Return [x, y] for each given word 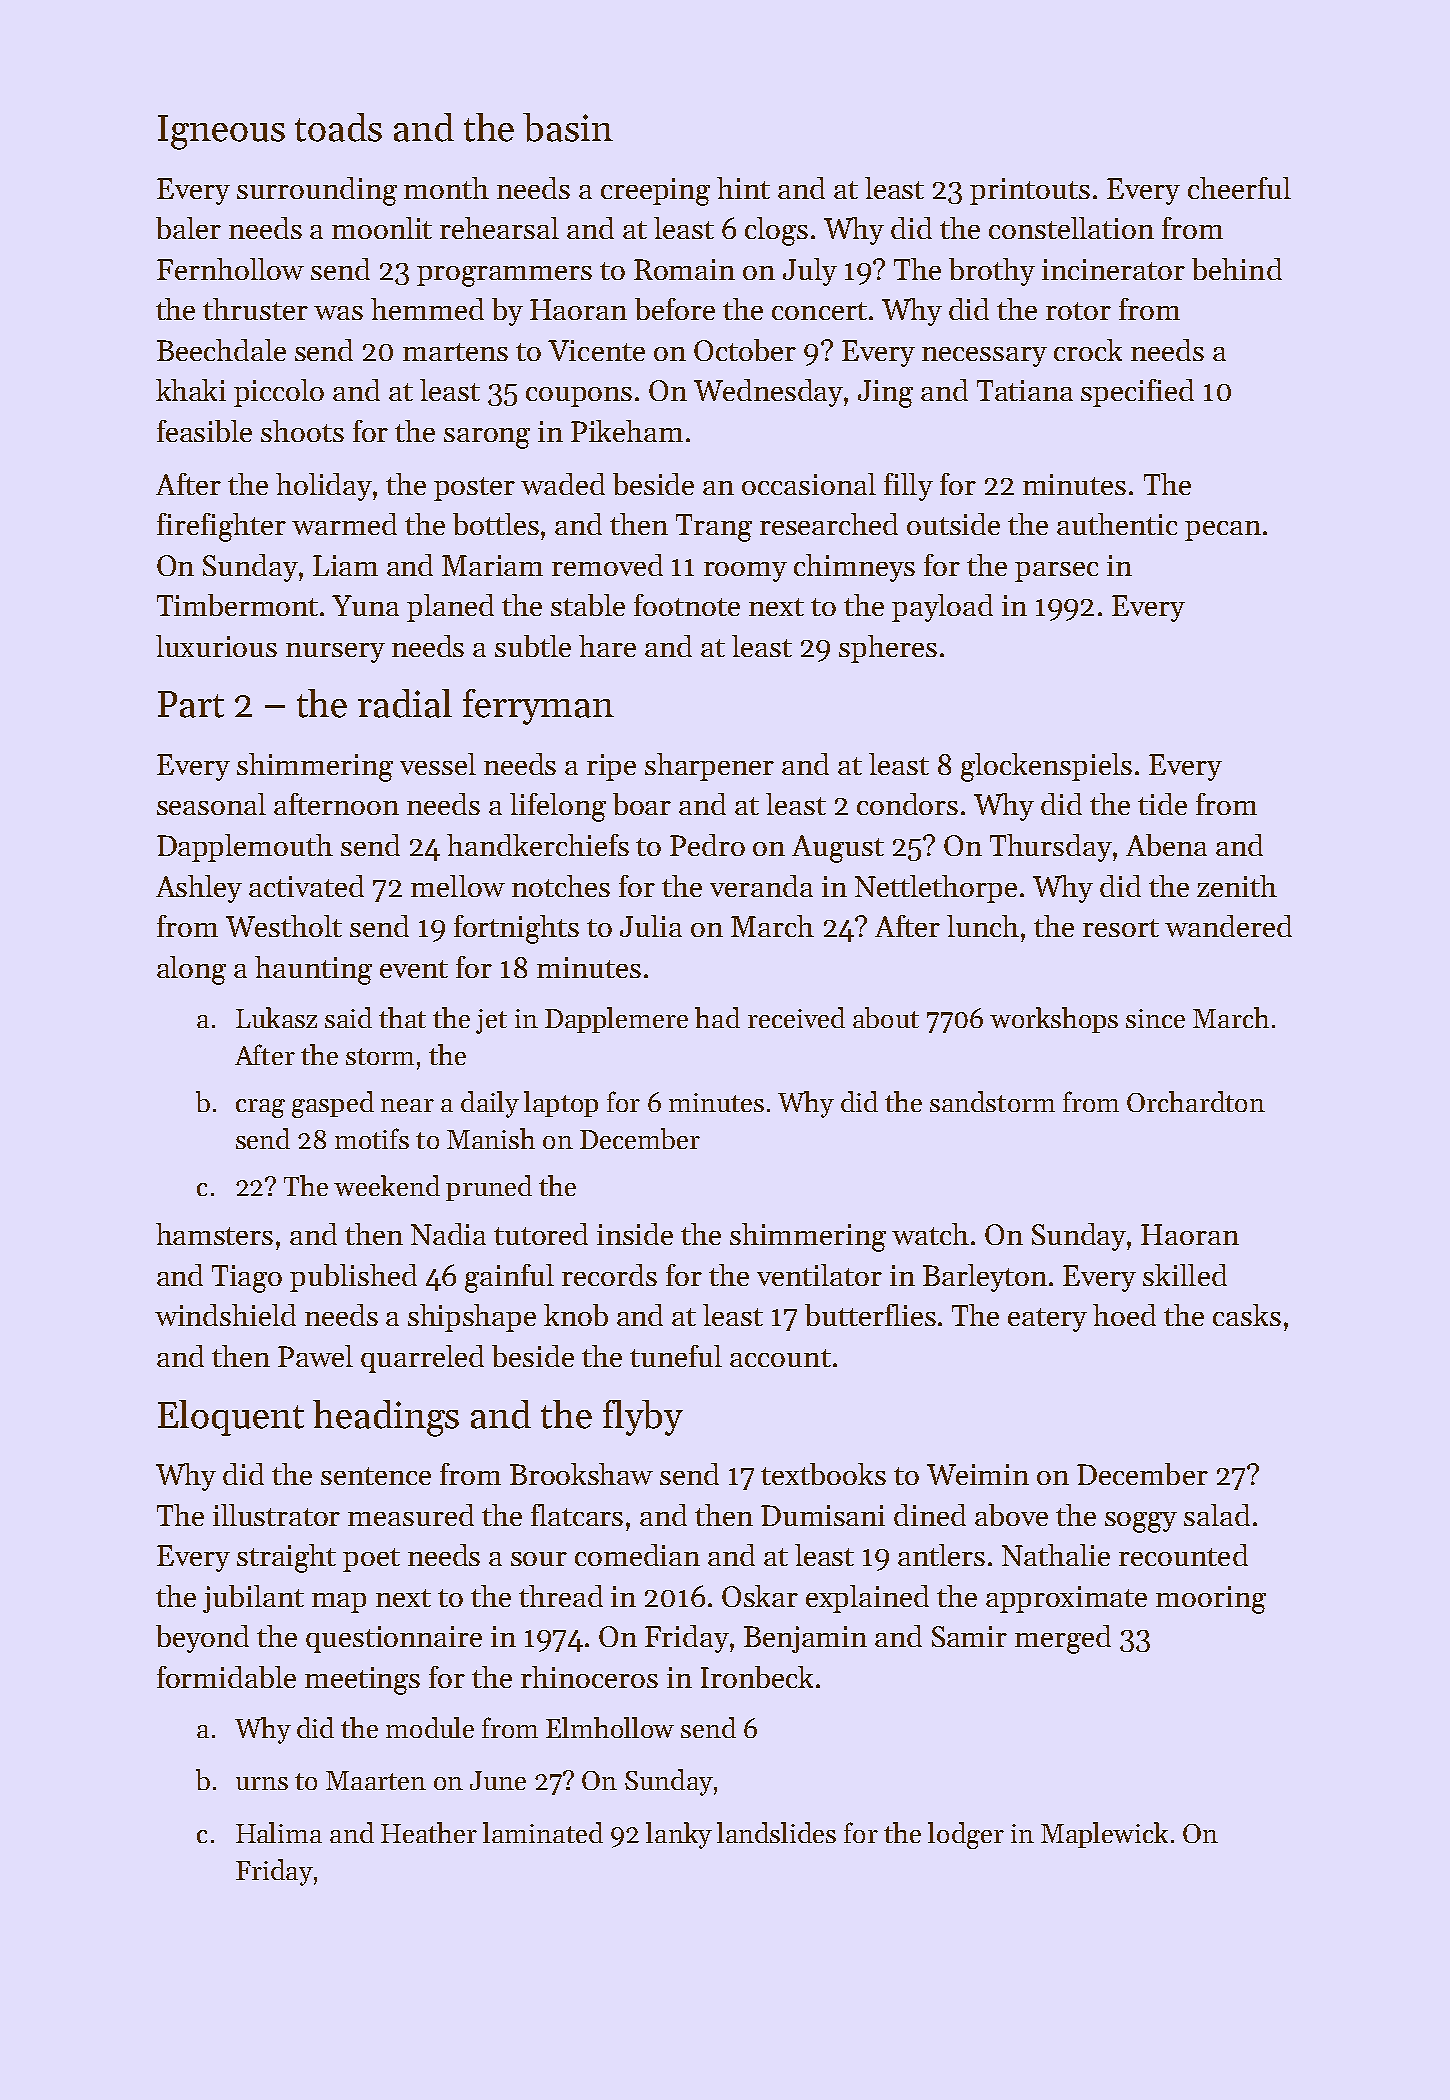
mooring [1211, 1600]
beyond [202, 1639]
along [191, 970]
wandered [1228, 926]
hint [743, 188]
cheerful [1239, 188]
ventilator [819, 1275]
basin [568, 127]
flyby [643, 1418]
